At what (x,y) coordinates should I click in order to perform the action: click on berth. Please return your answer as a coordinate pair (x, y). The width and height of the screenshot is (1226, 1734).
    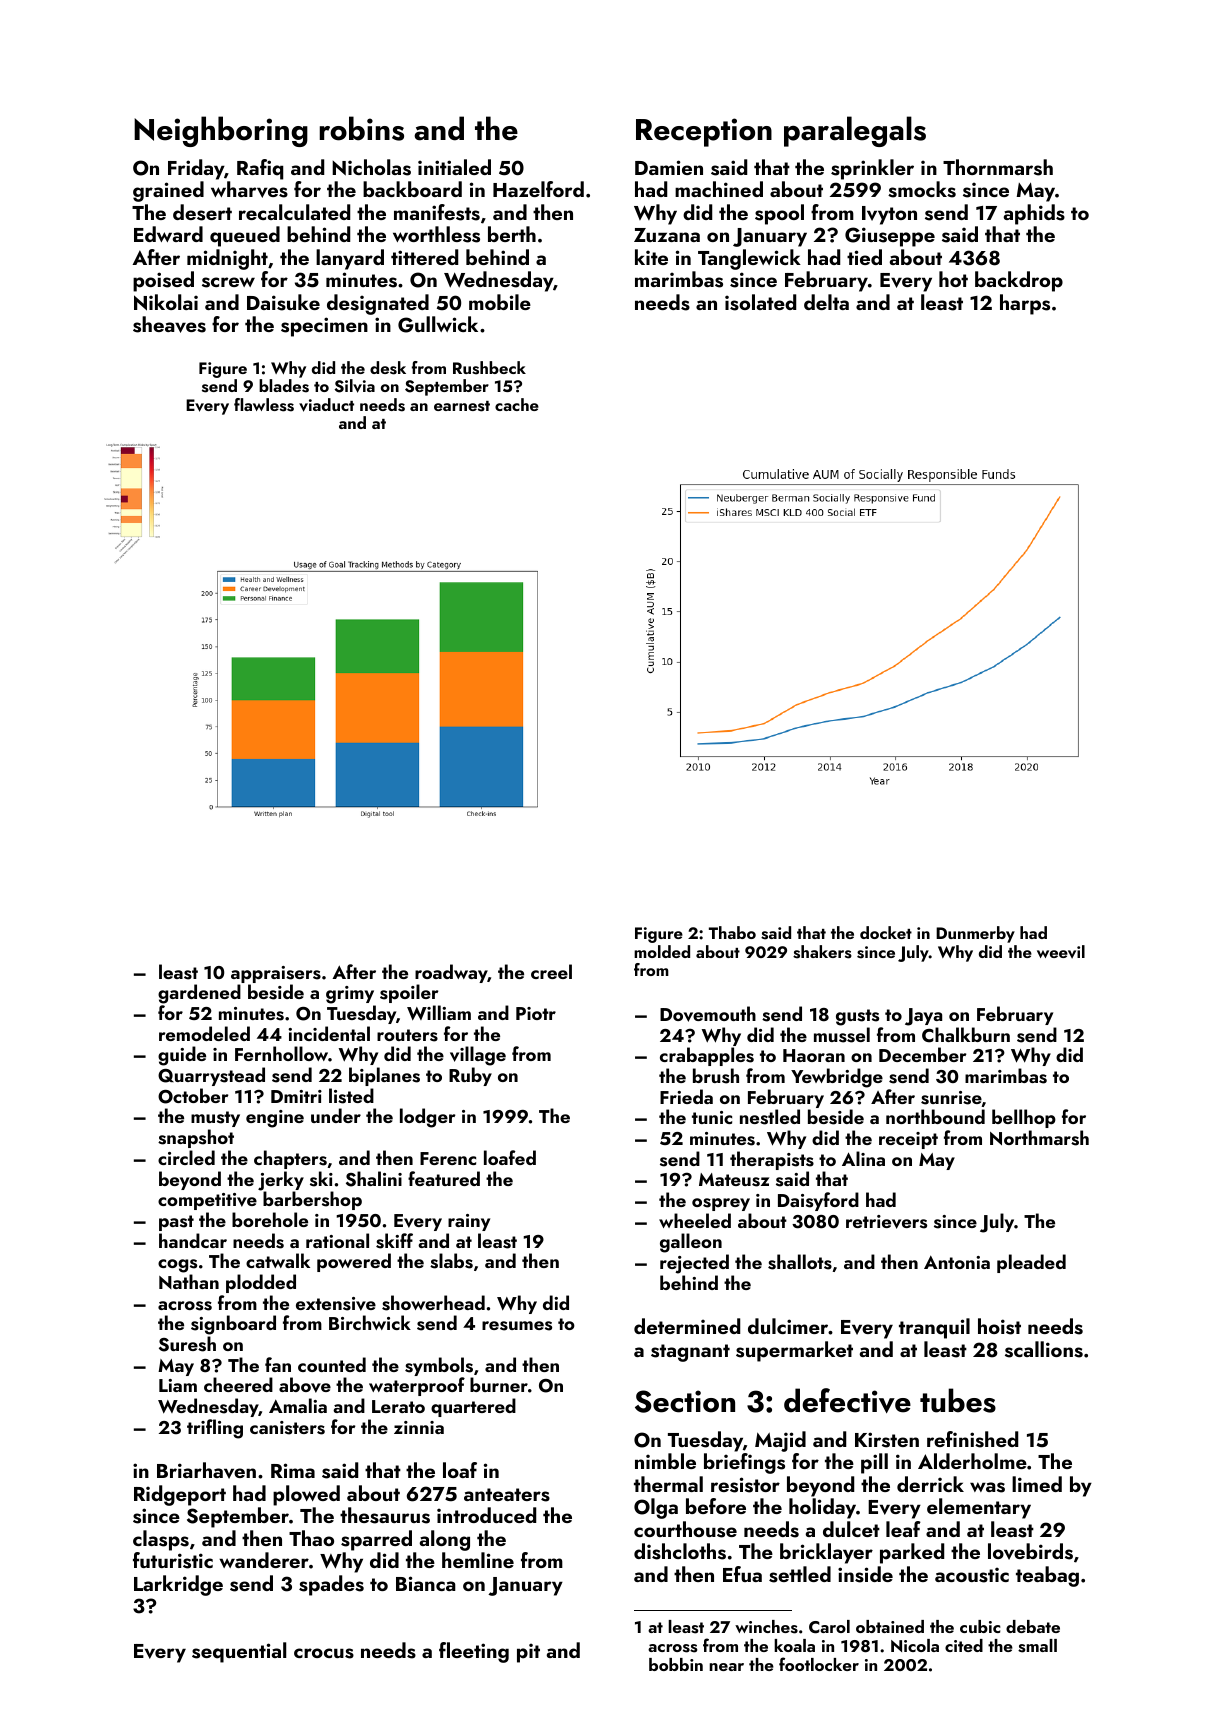
    Looking at the image, I should click on (512, 234).
